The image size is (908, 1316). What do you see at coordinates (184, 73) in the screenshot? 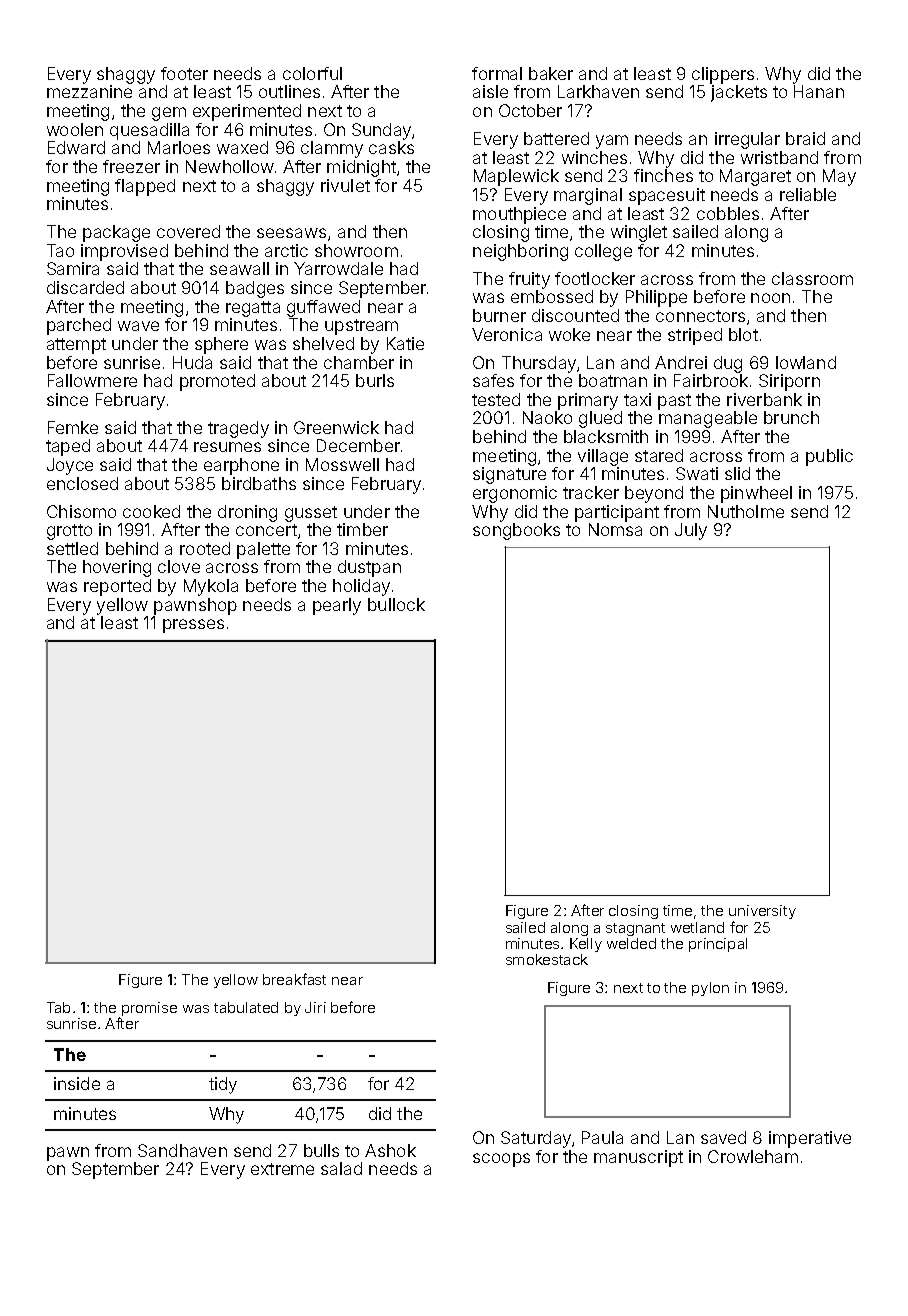
I see `footer` at bounding box center [184, 73].
